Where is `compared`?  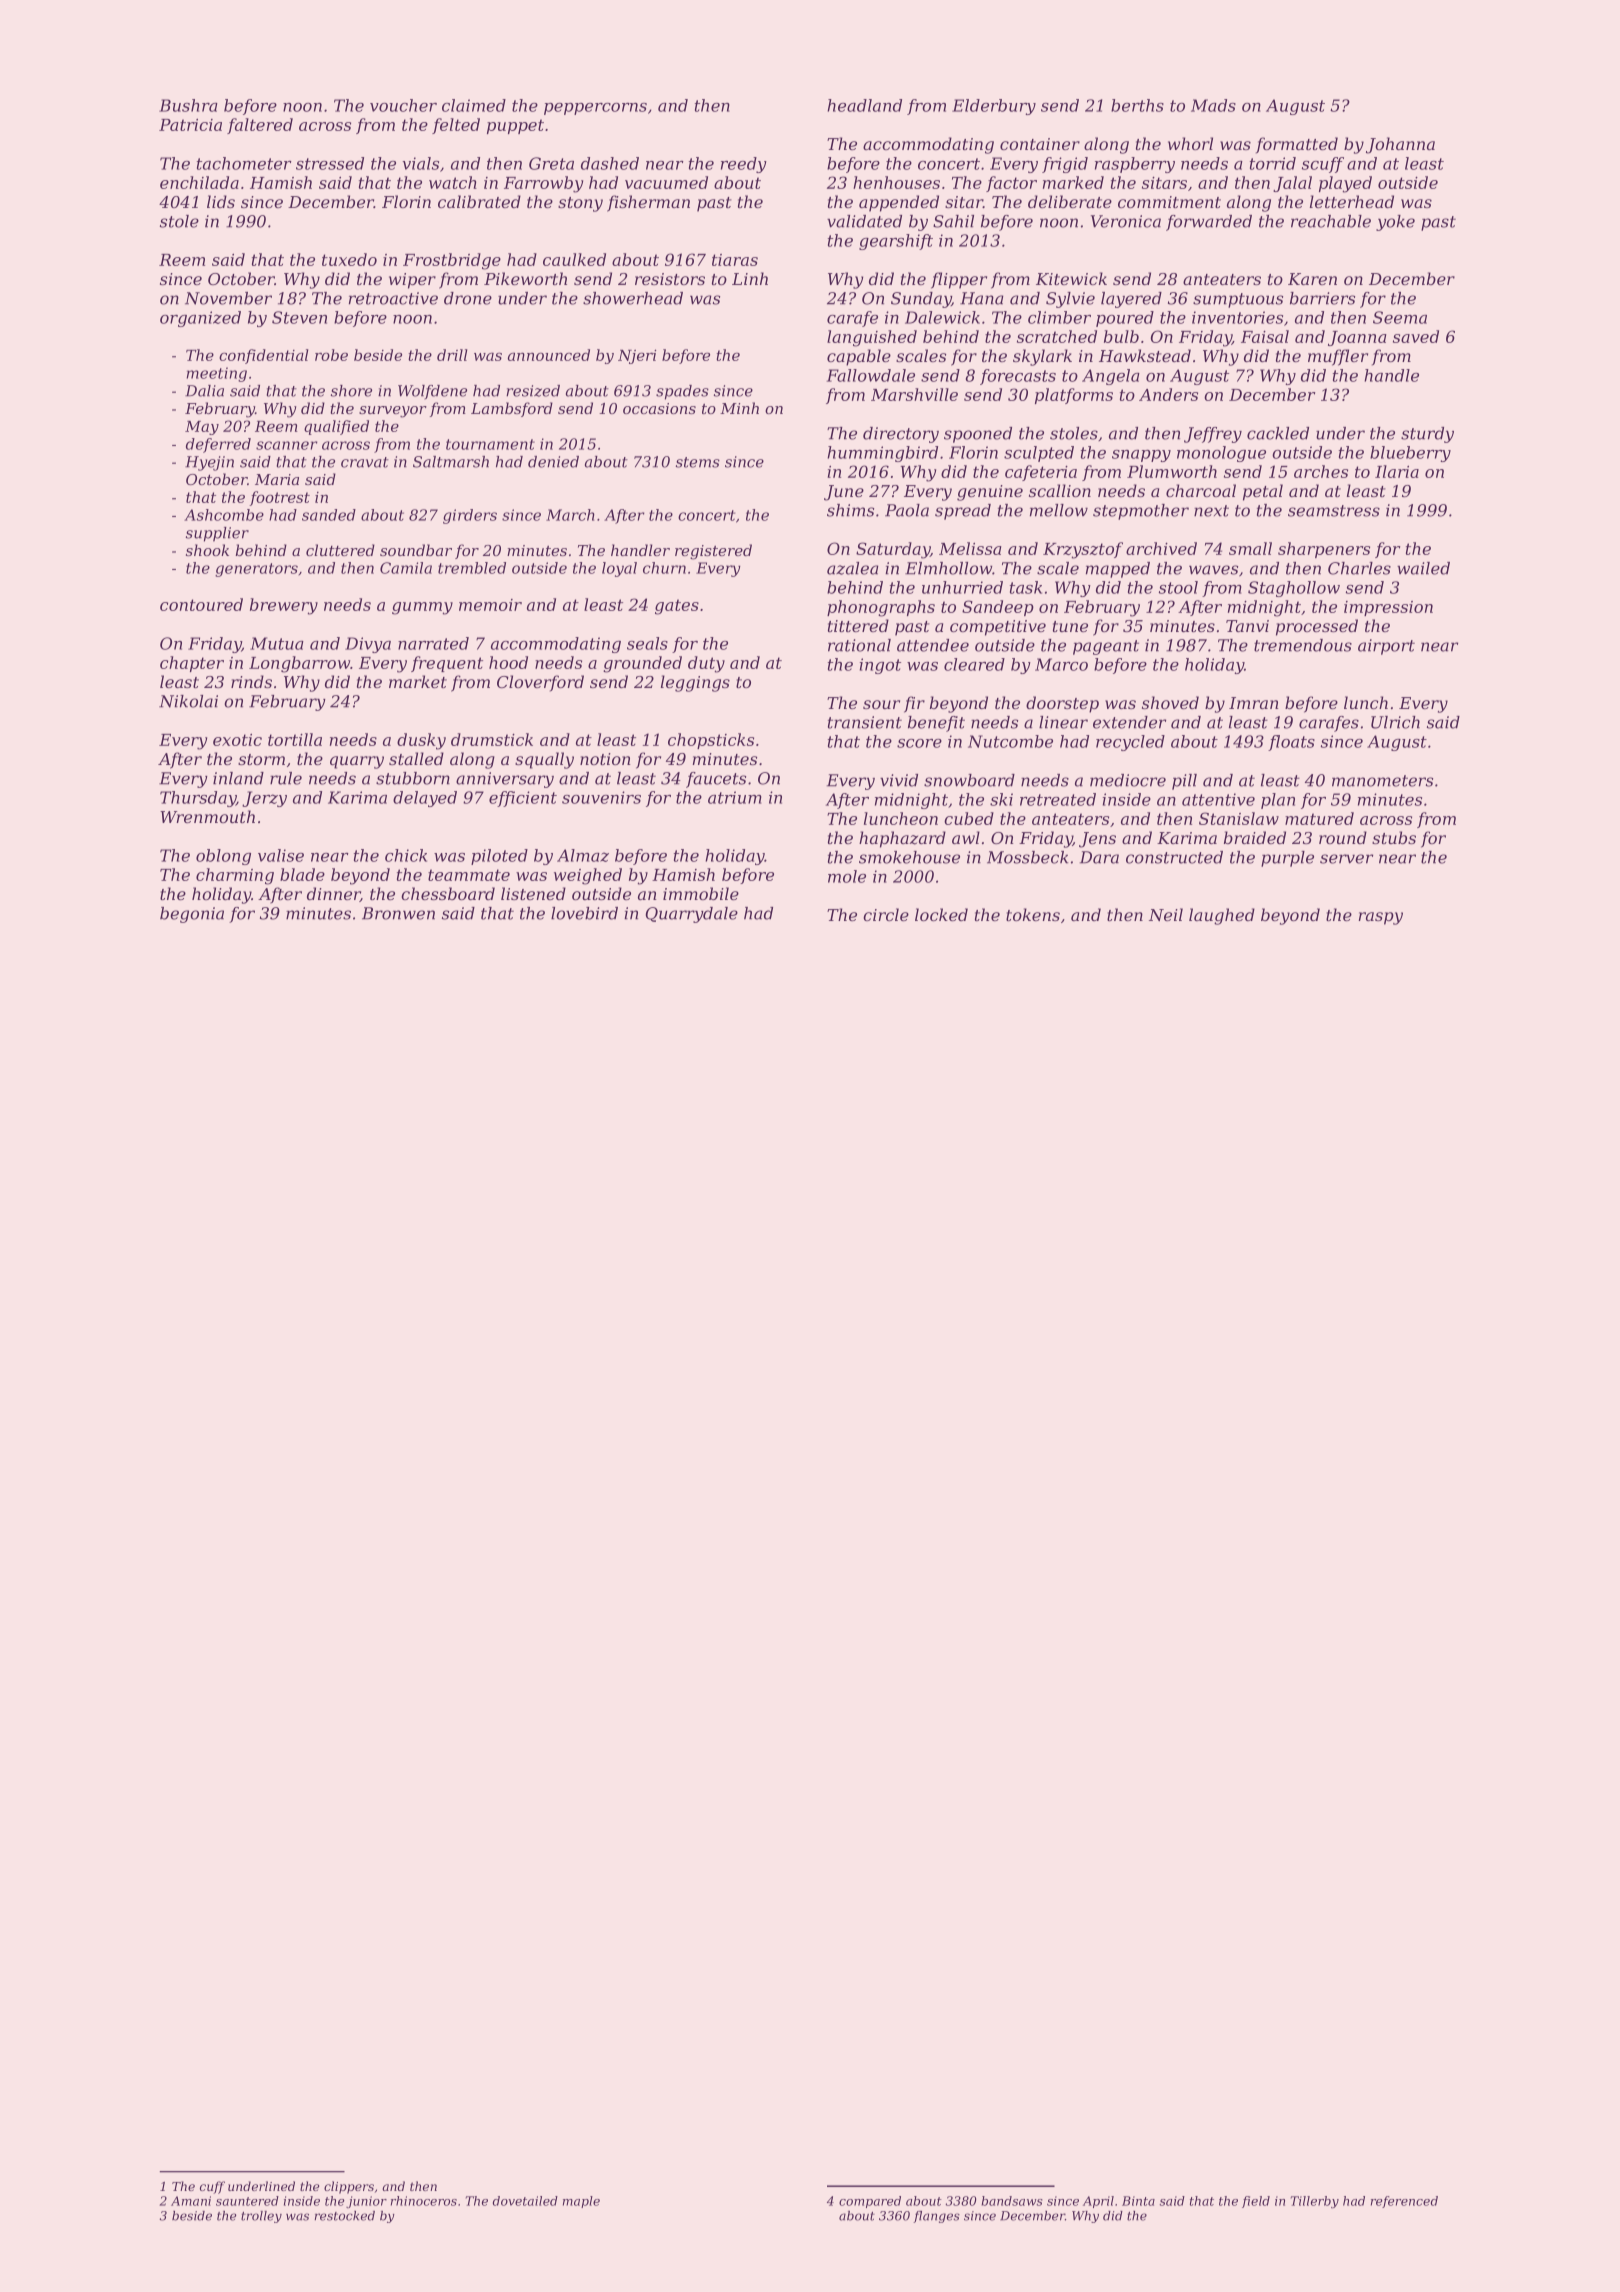
compared is located at coordinates (870, 2202).
